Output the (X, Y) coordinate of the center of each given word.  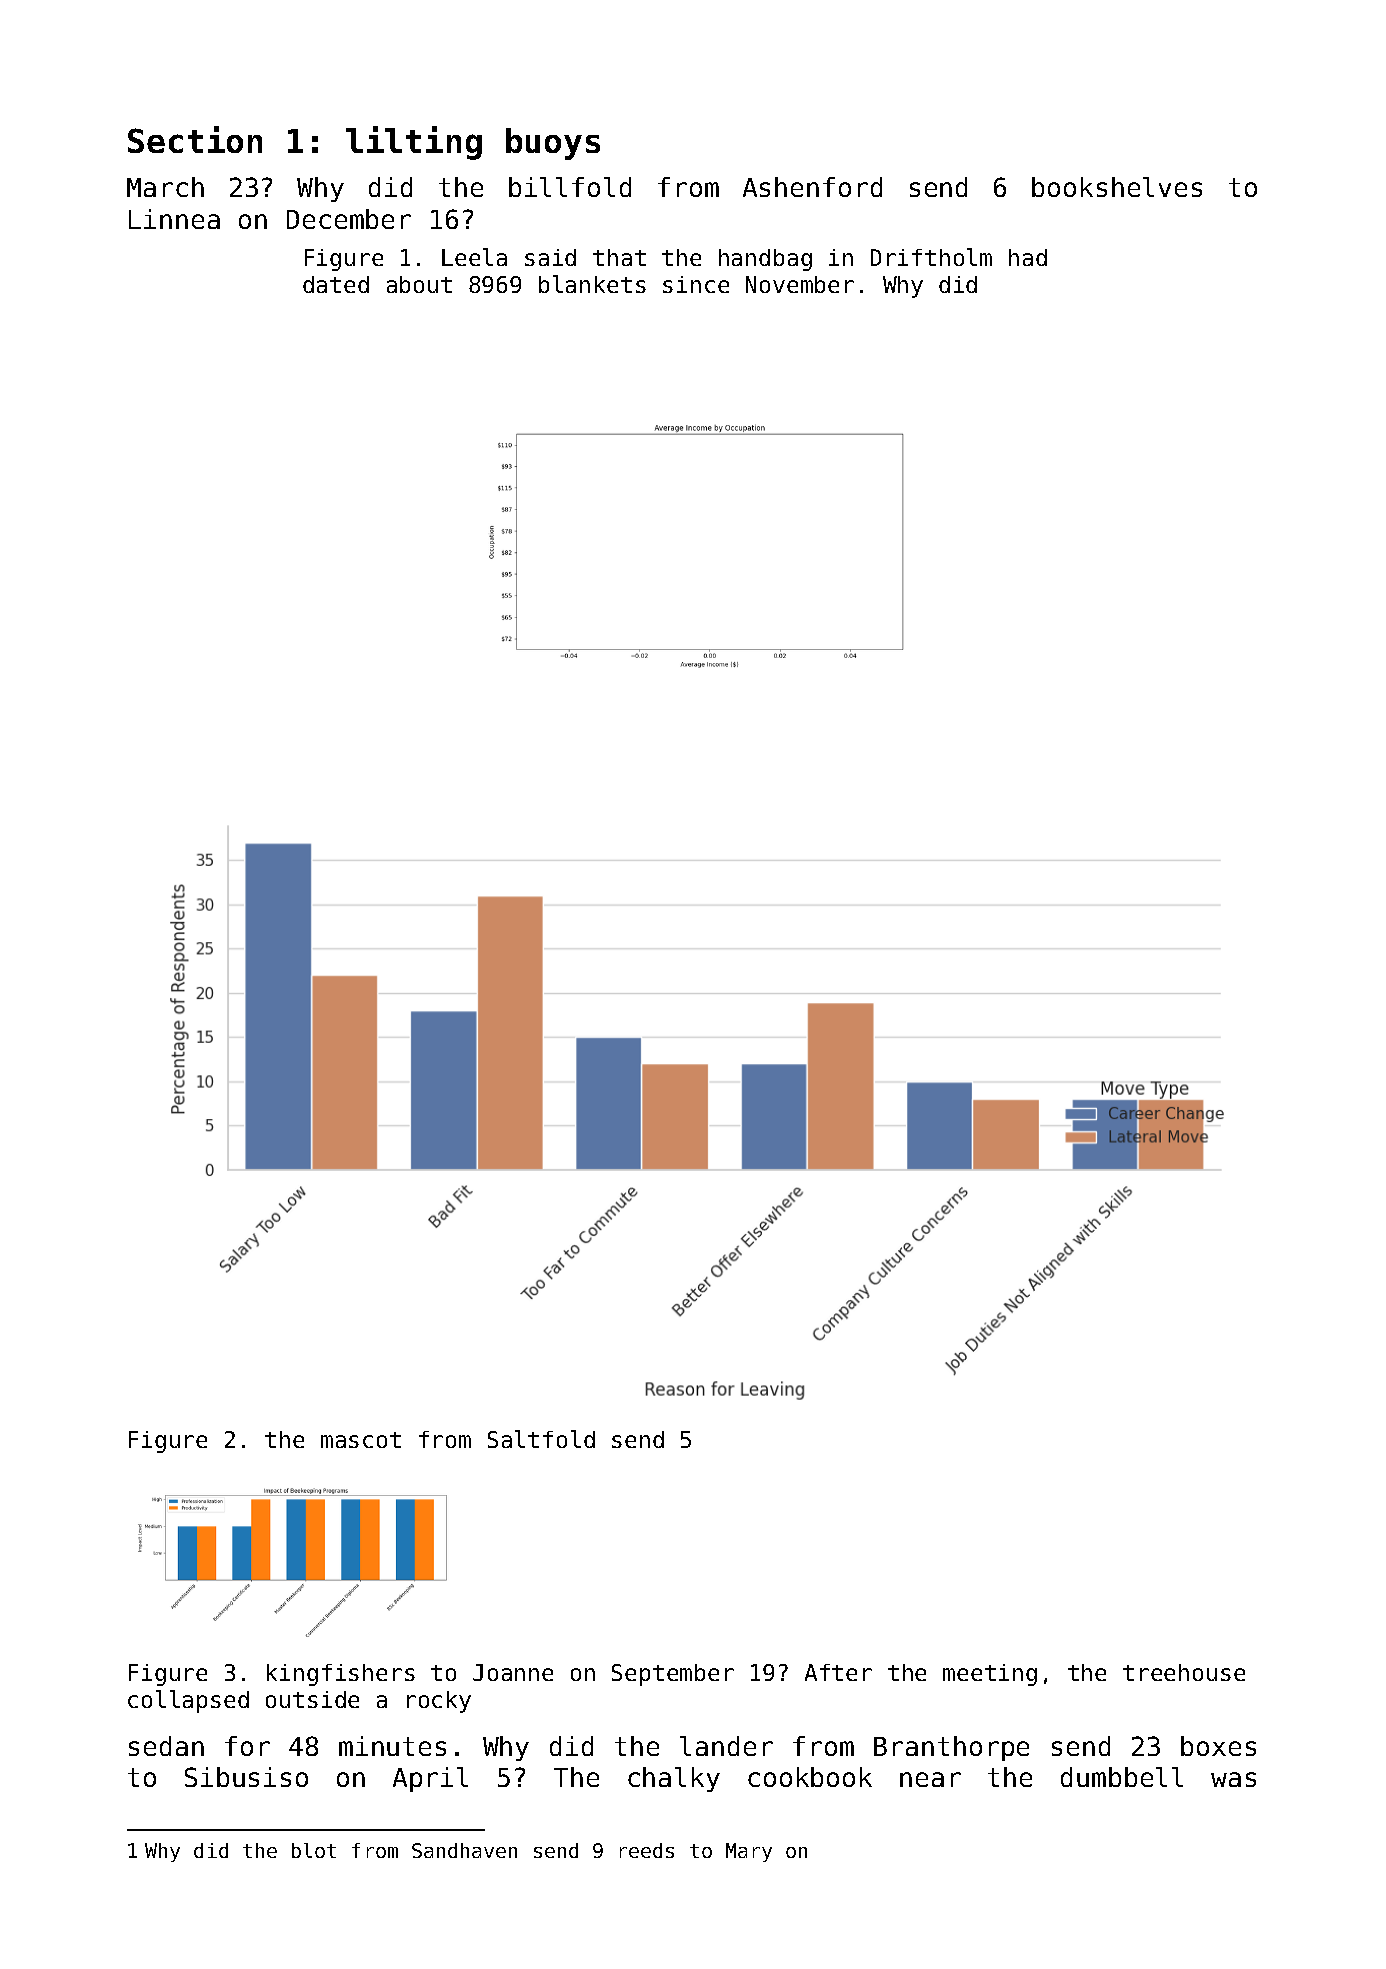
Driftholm (931, 257)
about (419, 284)
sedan (166, 1746)
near (930, 1779)
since (696, 284)
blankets (592, 284)
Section (195, 139)
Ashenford (812, 187)
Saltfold (541, 1439)
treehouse (1184, 1672)
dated (336, 284)
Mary (749, 1852)
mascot (361, 1440)
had (1028, 257)
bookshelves (1117, 187)
